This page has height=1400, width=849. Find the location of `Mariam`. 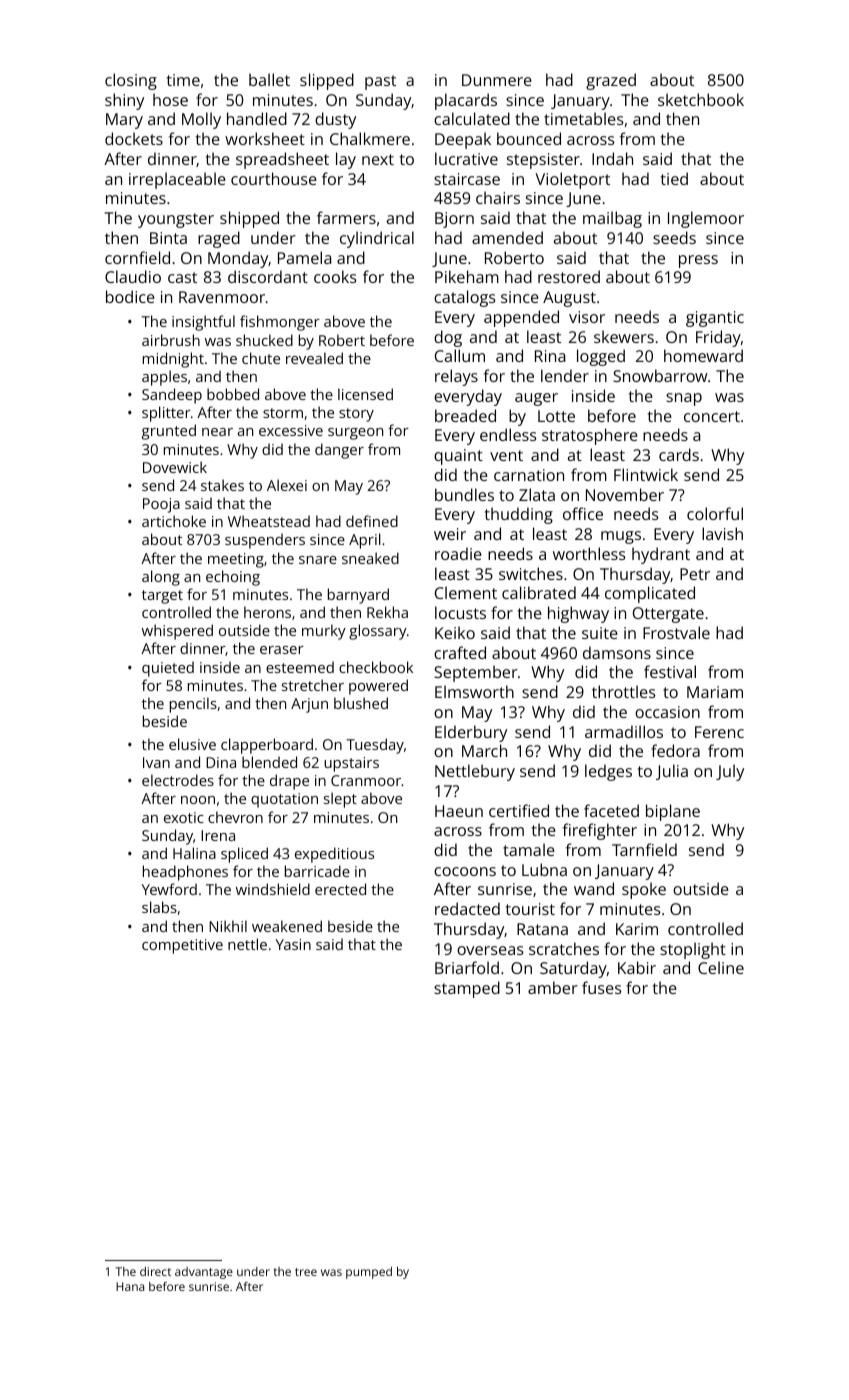

Mariam is located at coordinates (715, 692).
